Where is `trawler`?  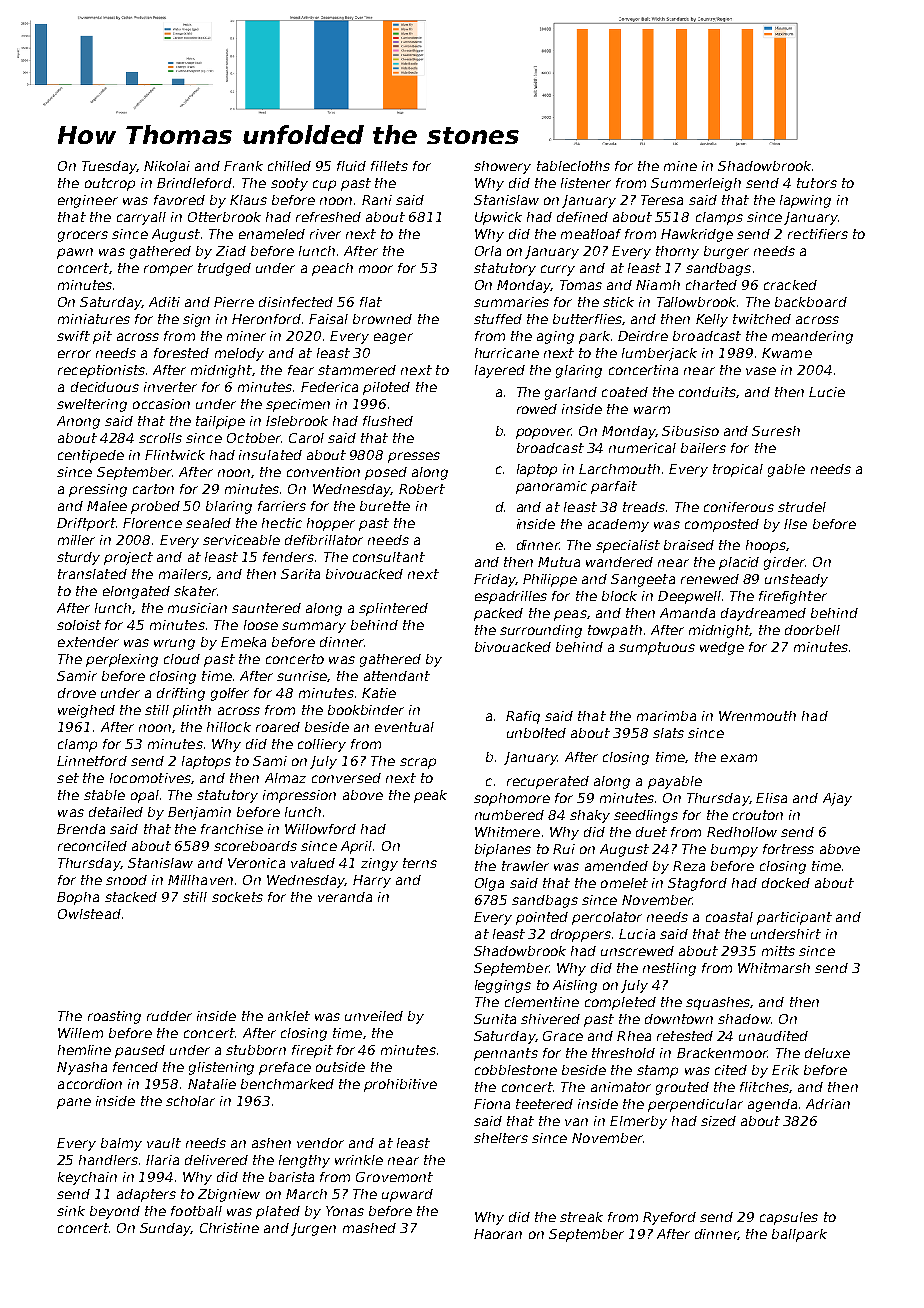
trawler is located at coordinates (525, 866).
